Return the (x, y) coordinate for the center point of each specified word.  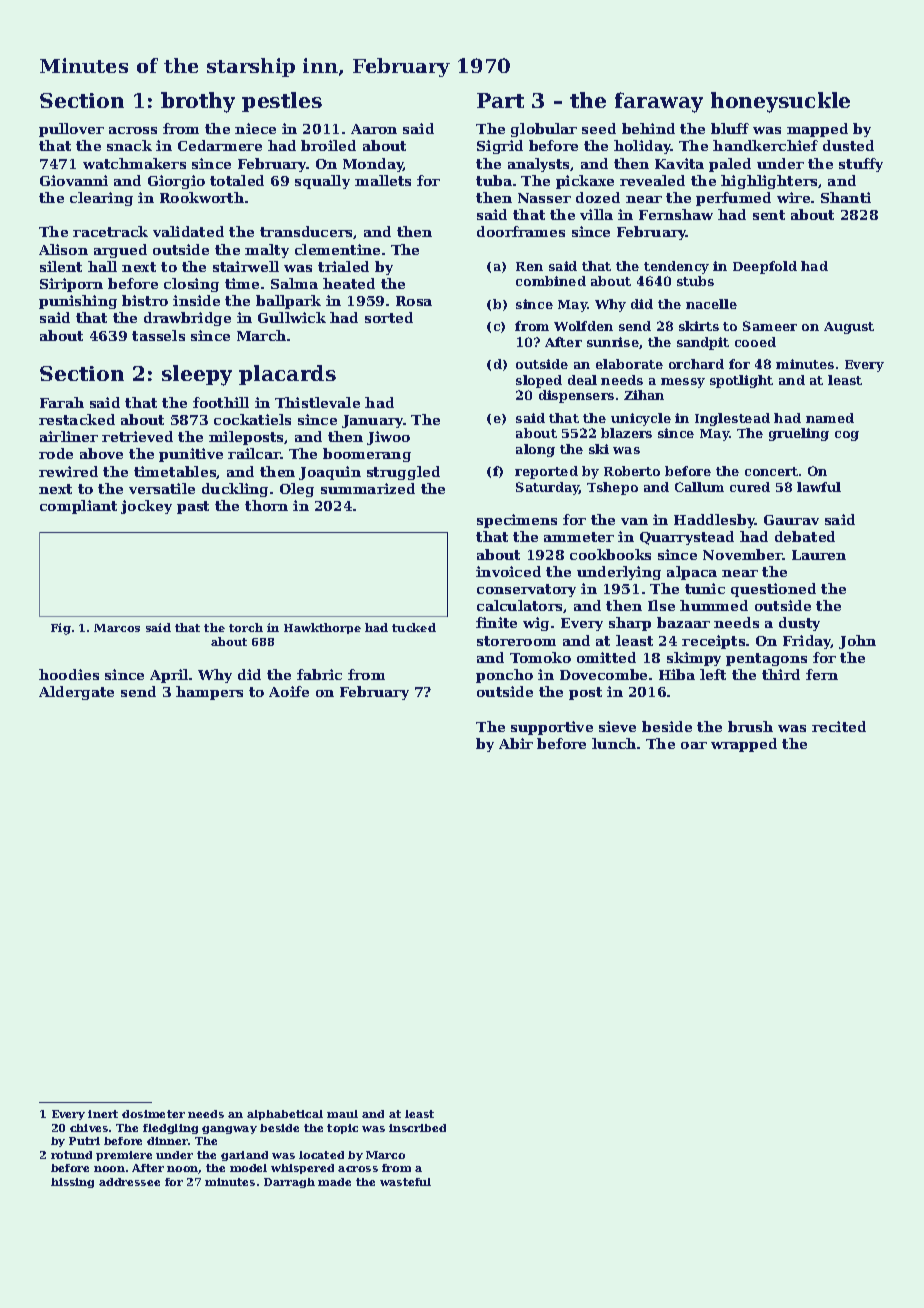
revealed (652, 180)
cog (847, 436)
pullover (71, 130)
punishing (78, 302)
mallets (383, 180)
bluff (730, 128)
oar (694, 745)
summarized (368, 488)
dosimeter (153, 1114)
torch (246, 627)
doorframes (521, 231)
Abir (516, 743)
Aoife (289, 691)
